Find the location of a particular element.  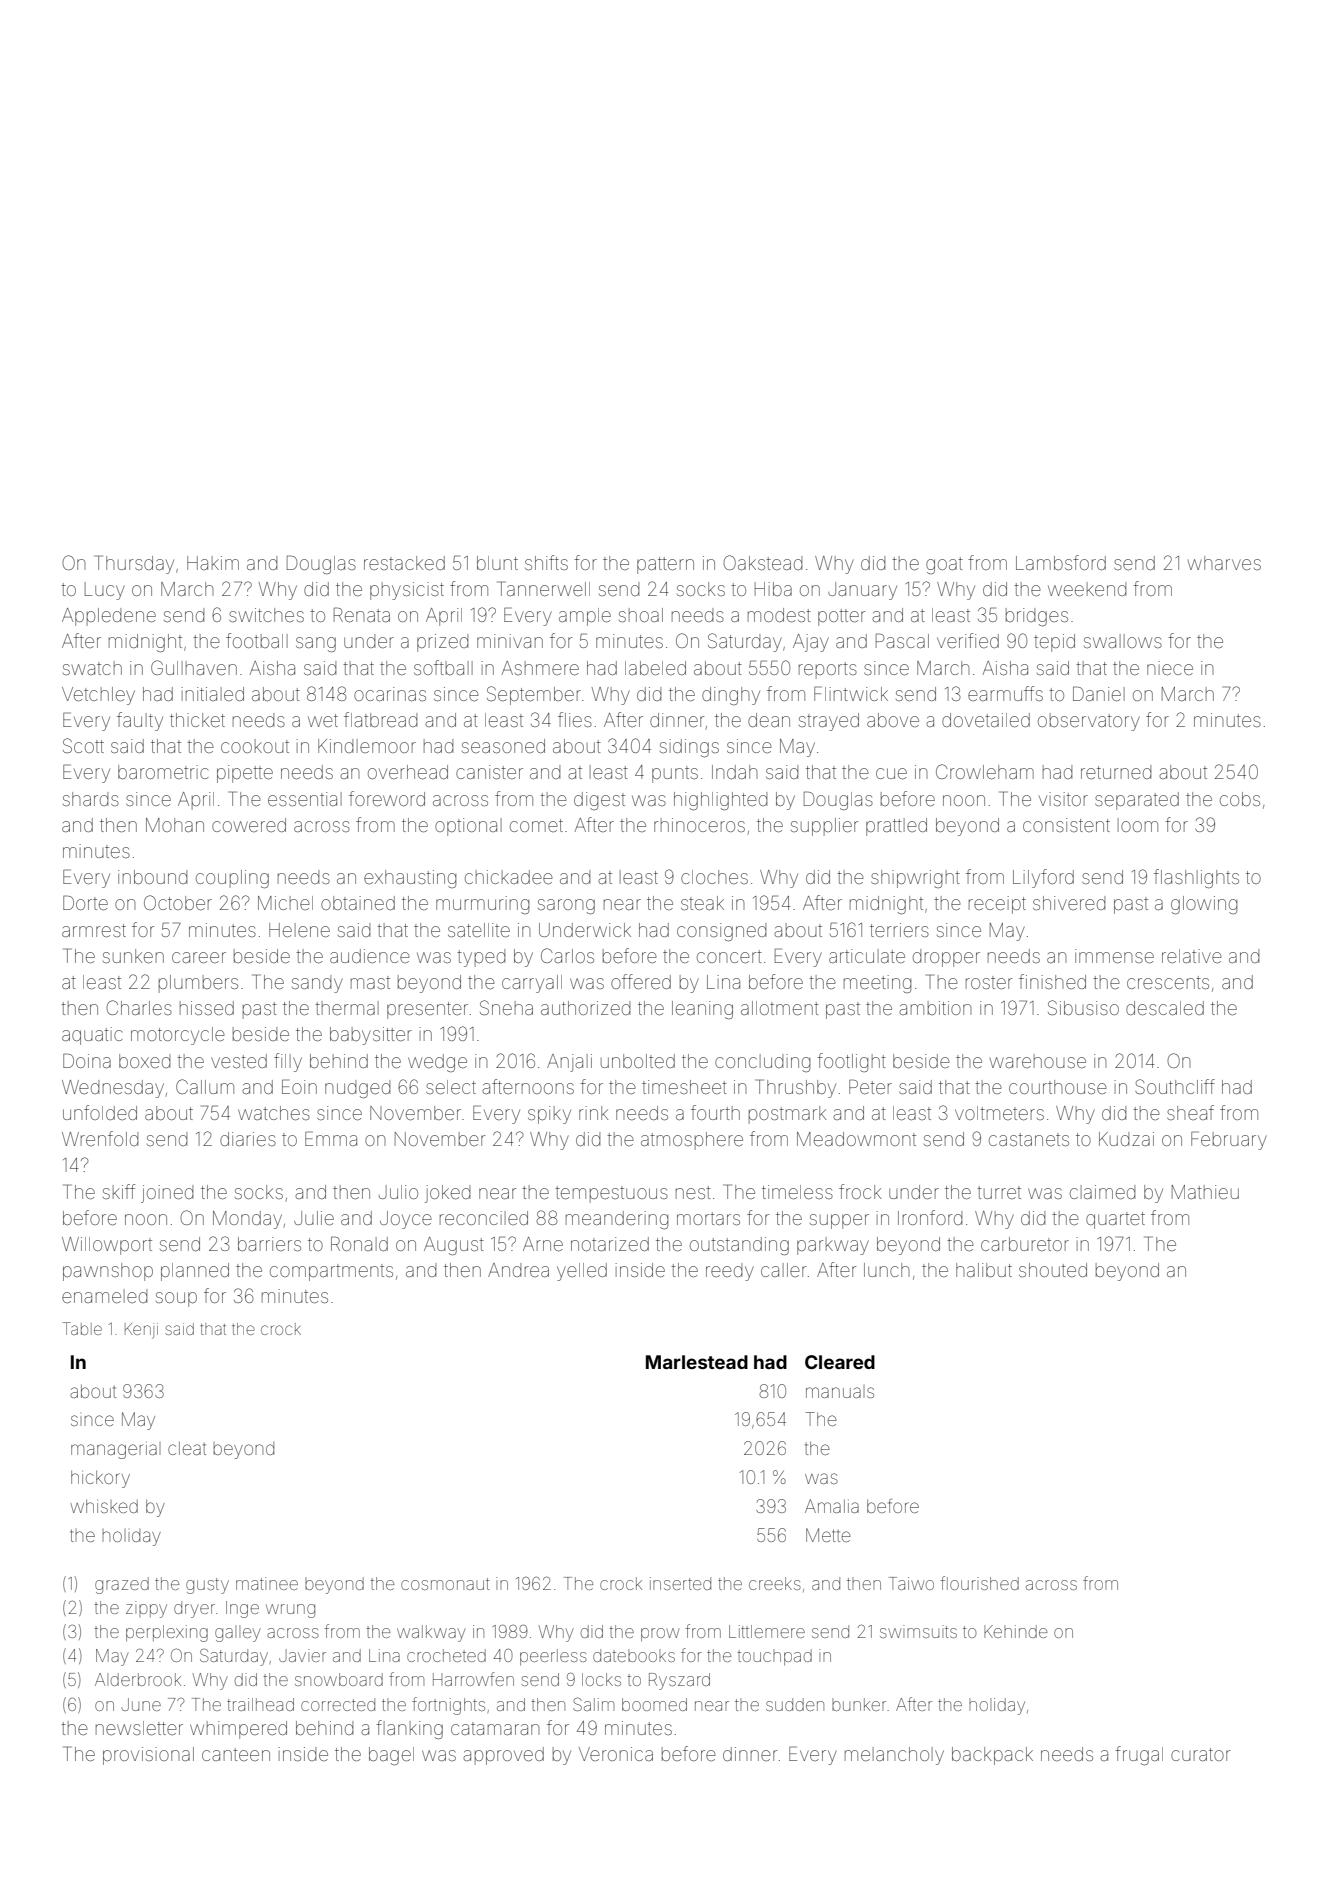

roster is located at coordinates (989, 982).
